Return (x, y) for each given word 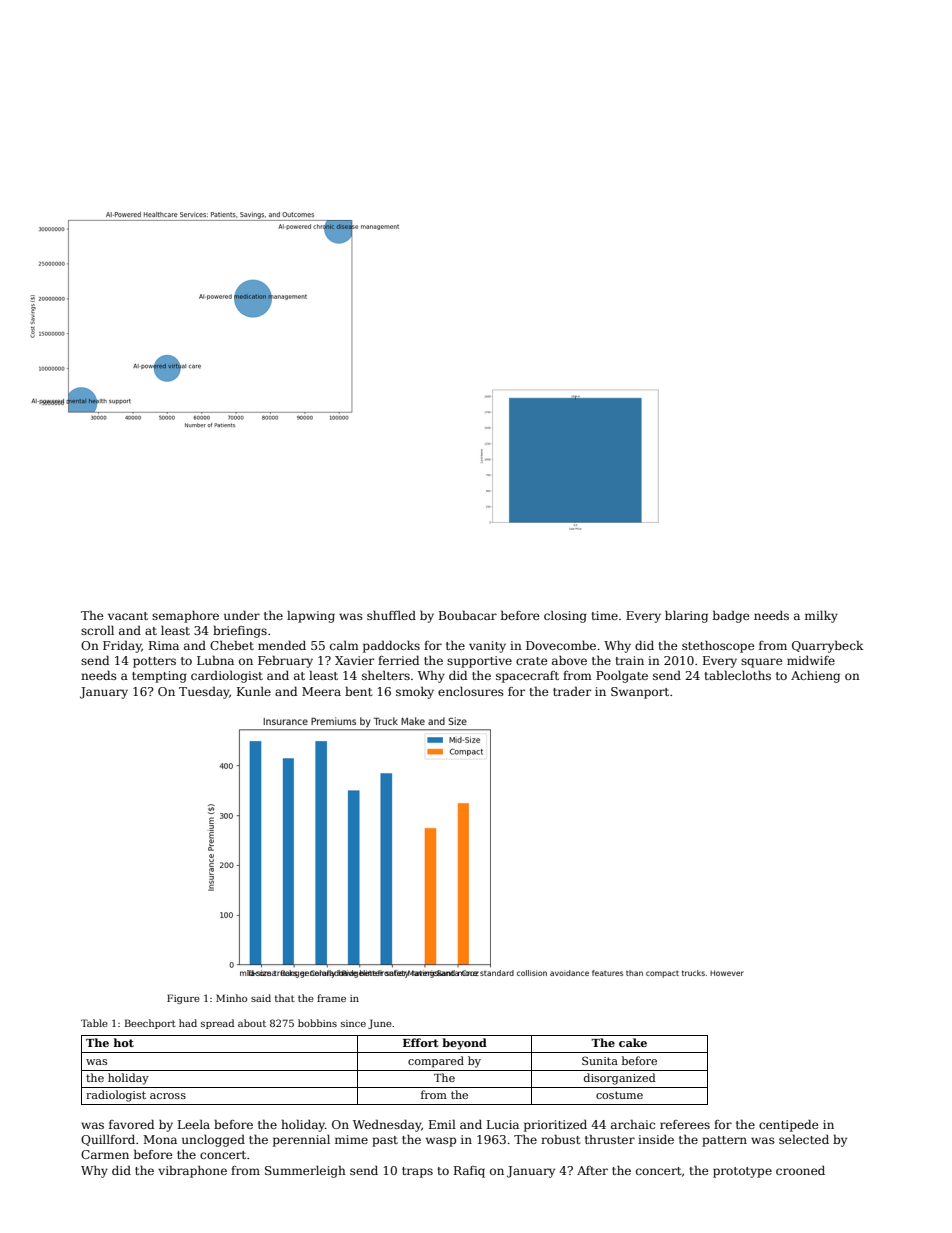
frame (331, 998)
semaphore (185, 616)
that (285, 998)
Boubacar (468, 615)
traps (417, 1172)
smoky (415, 692)
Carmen (105, 1154)
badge (731, 616)
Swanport (640, 693)
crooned (800, 1170)
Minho (231, 998)
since (353, 1023)
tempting (159, 677)
